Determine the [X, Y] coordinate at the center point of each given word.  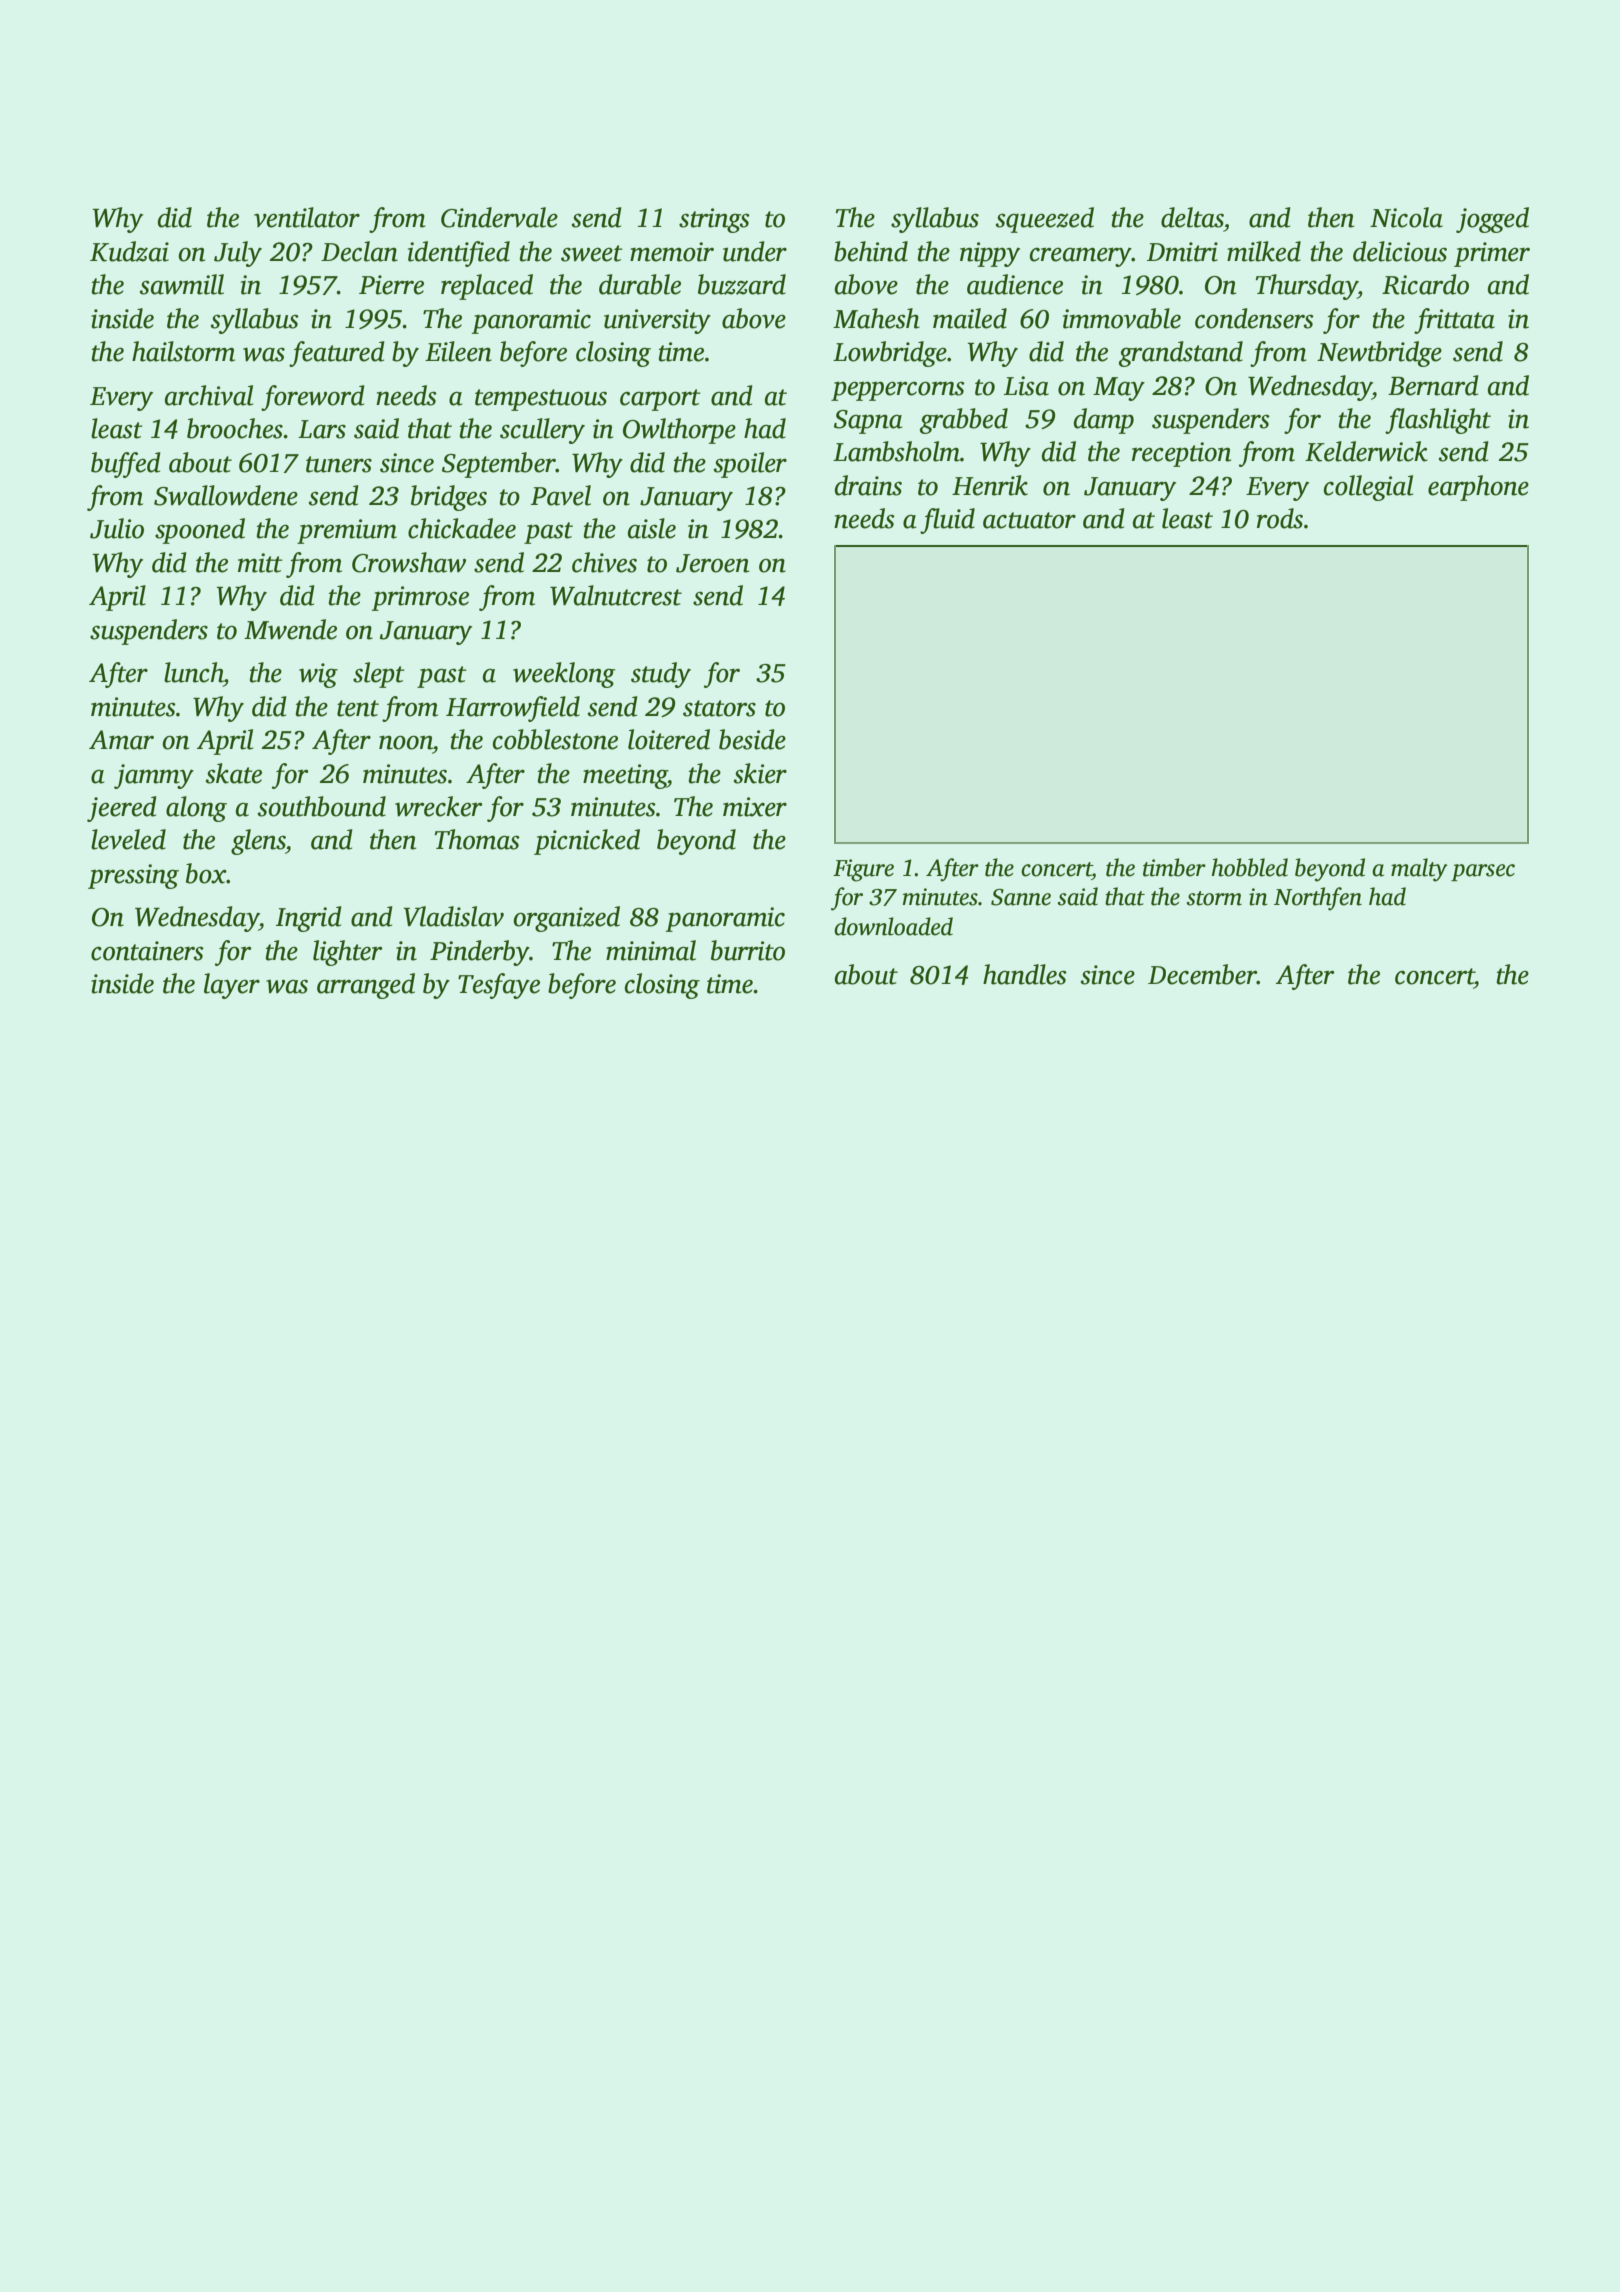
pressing [133, 876]
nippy [990, 254]
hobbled [1249, 867]
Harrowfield [513, 709]
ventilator [307, 217]
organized [566, 919]
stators [719, 708]
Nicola [1406, 217]
